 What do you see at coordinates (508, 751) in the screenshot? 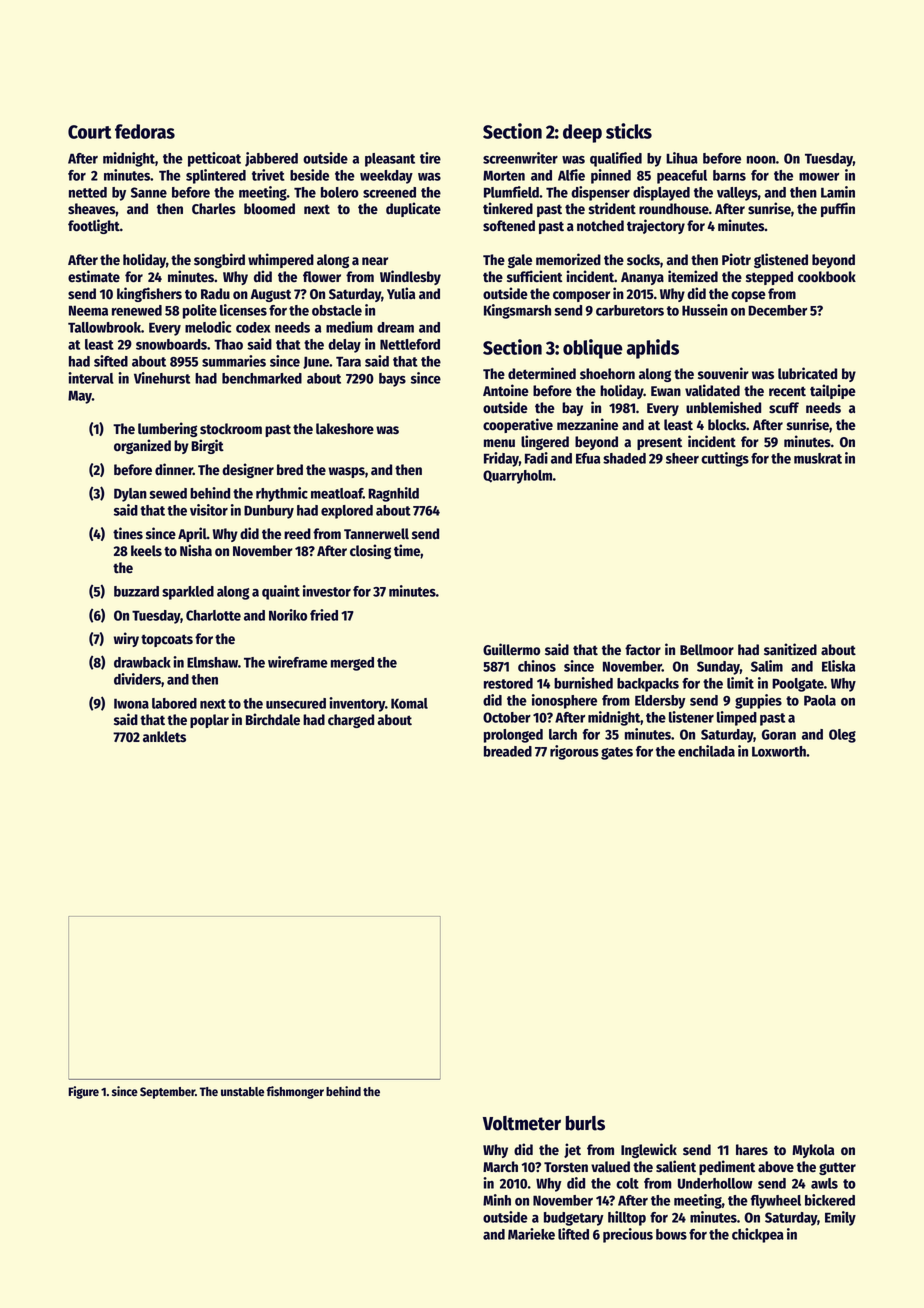
I see `breaded` at bounding box center [508, 751].
